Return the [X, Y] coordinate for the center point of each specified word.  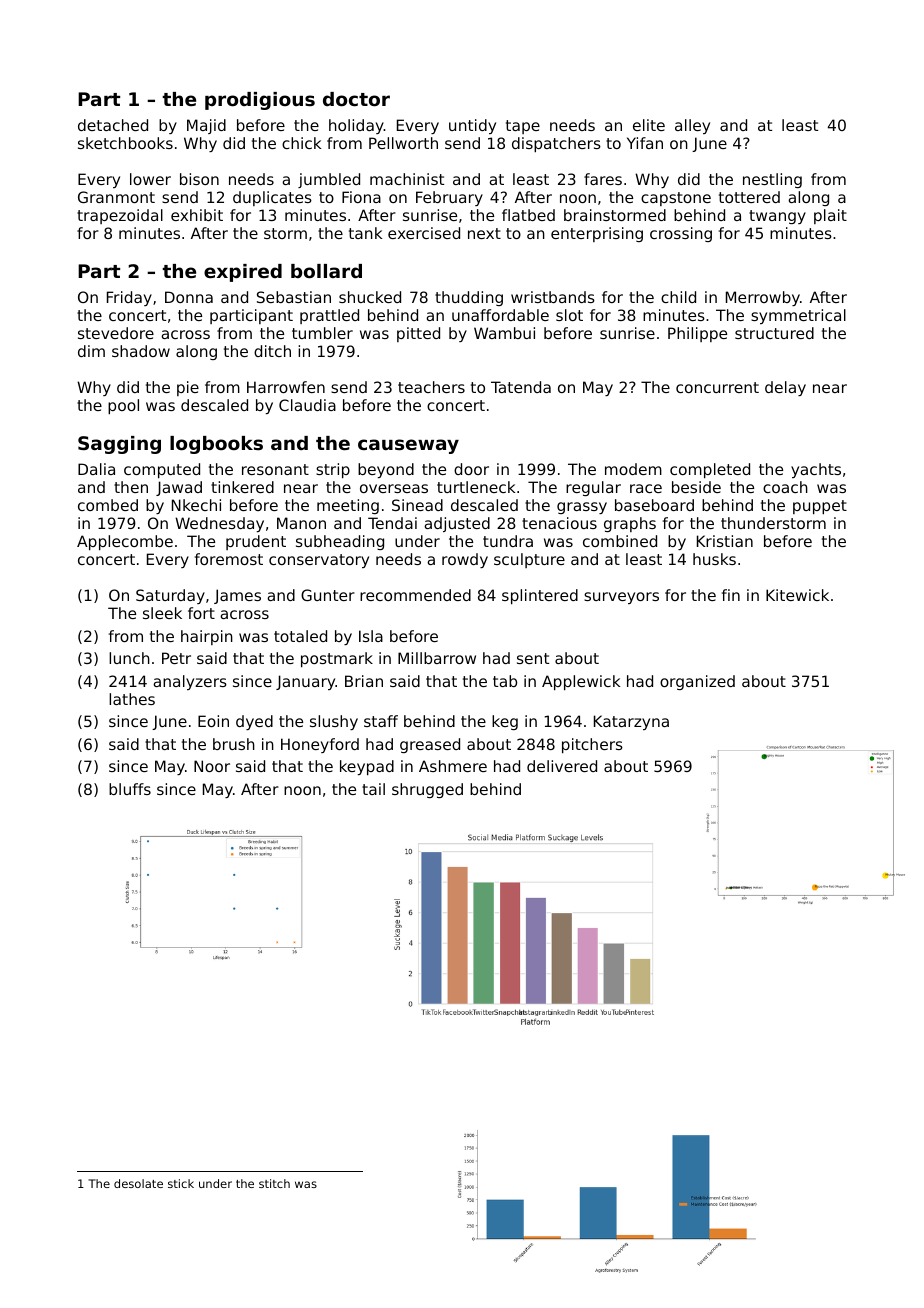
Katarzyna [631, 722]
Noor [212, 766]
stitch [274, 1183]
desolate [138, 1183]
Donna [189, 297]
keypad [367, 767]
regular [593, 488]
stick [181, 1183]
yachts [816, 470]
